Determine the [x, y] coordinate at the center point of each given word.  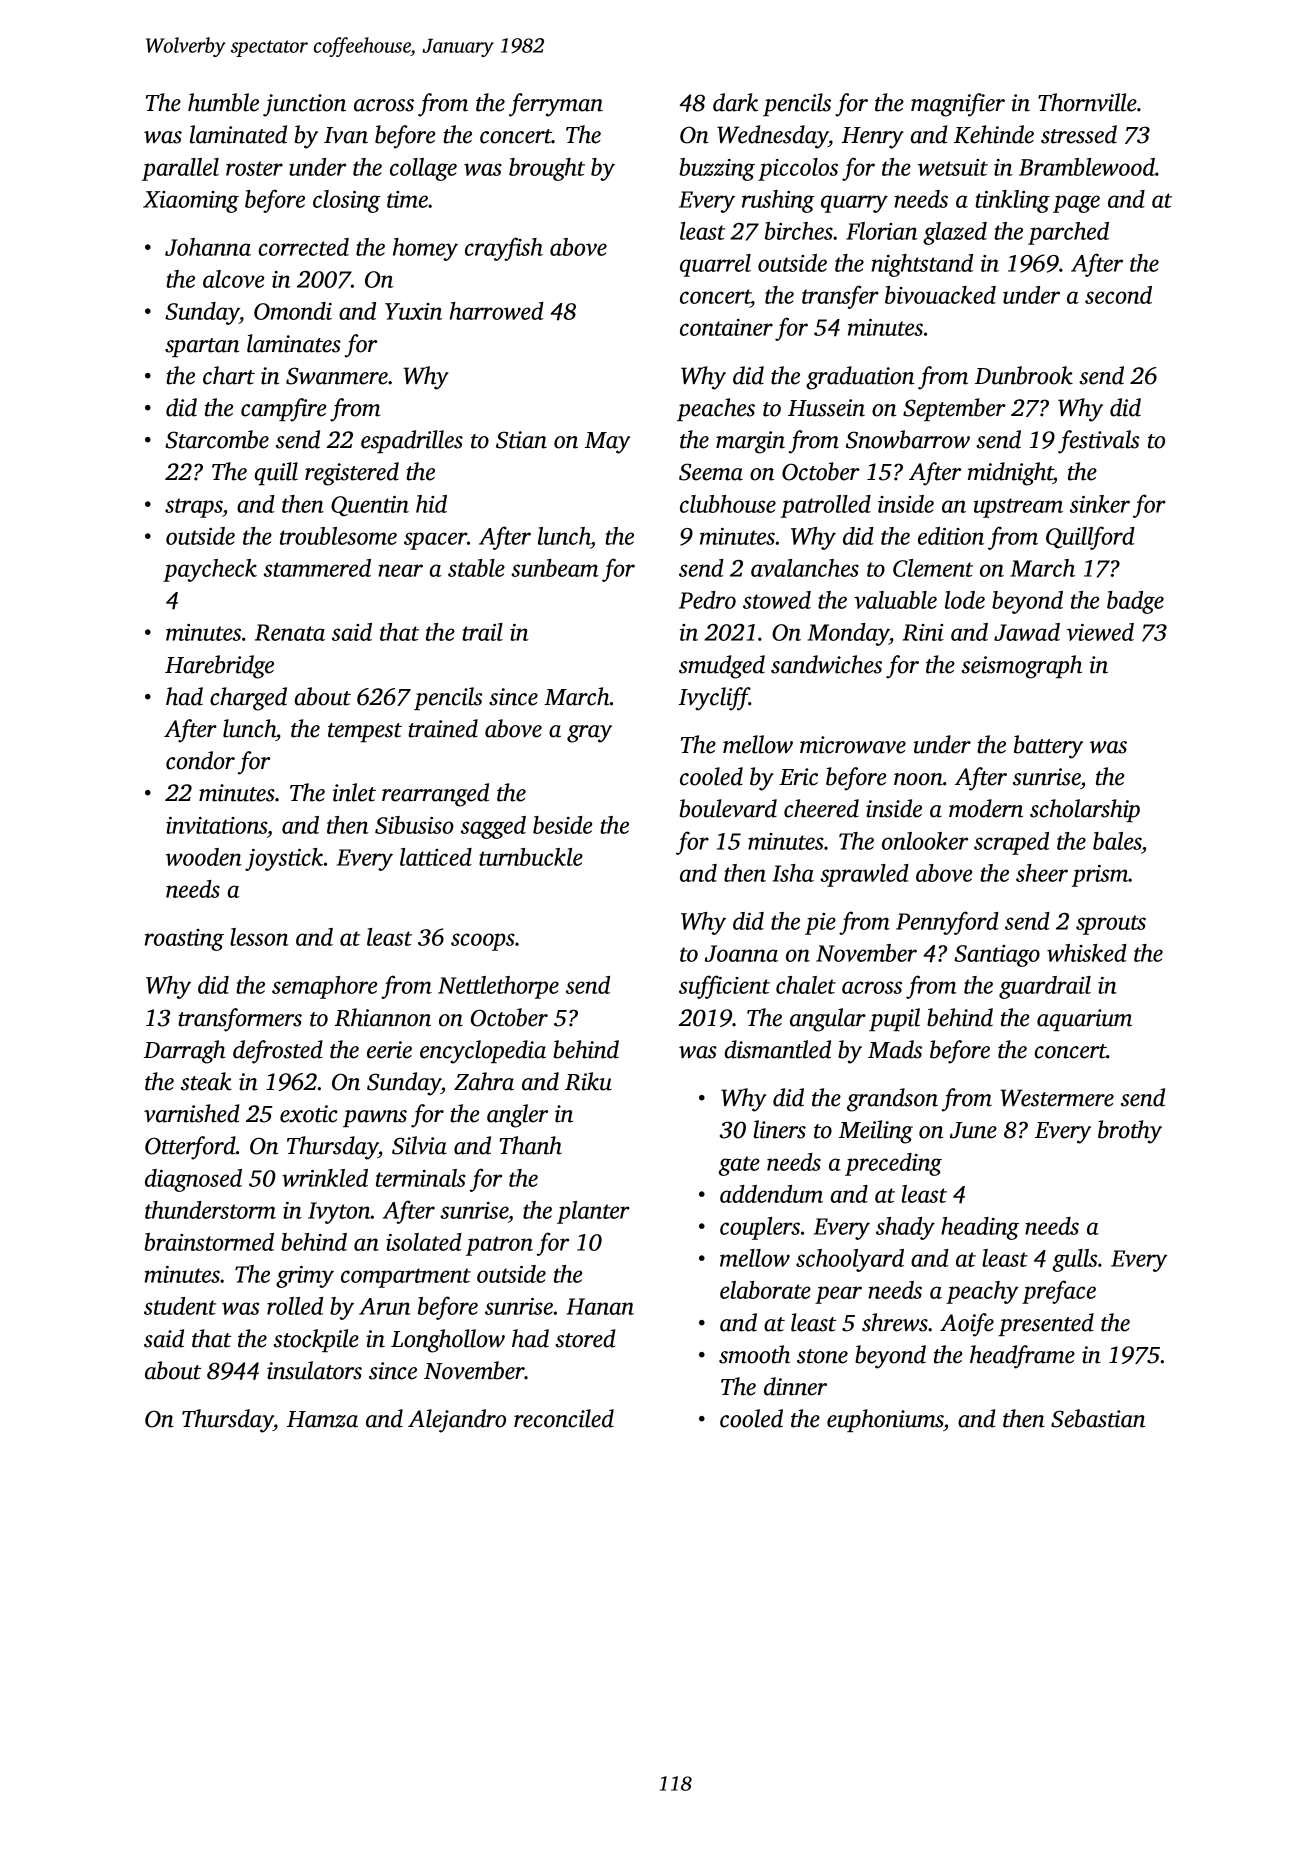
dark [735, 102]
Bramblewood [1087, 167]
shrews [895, 1322]
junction [304, 105]
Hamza [322, 1419]
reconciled [564, 1418]
